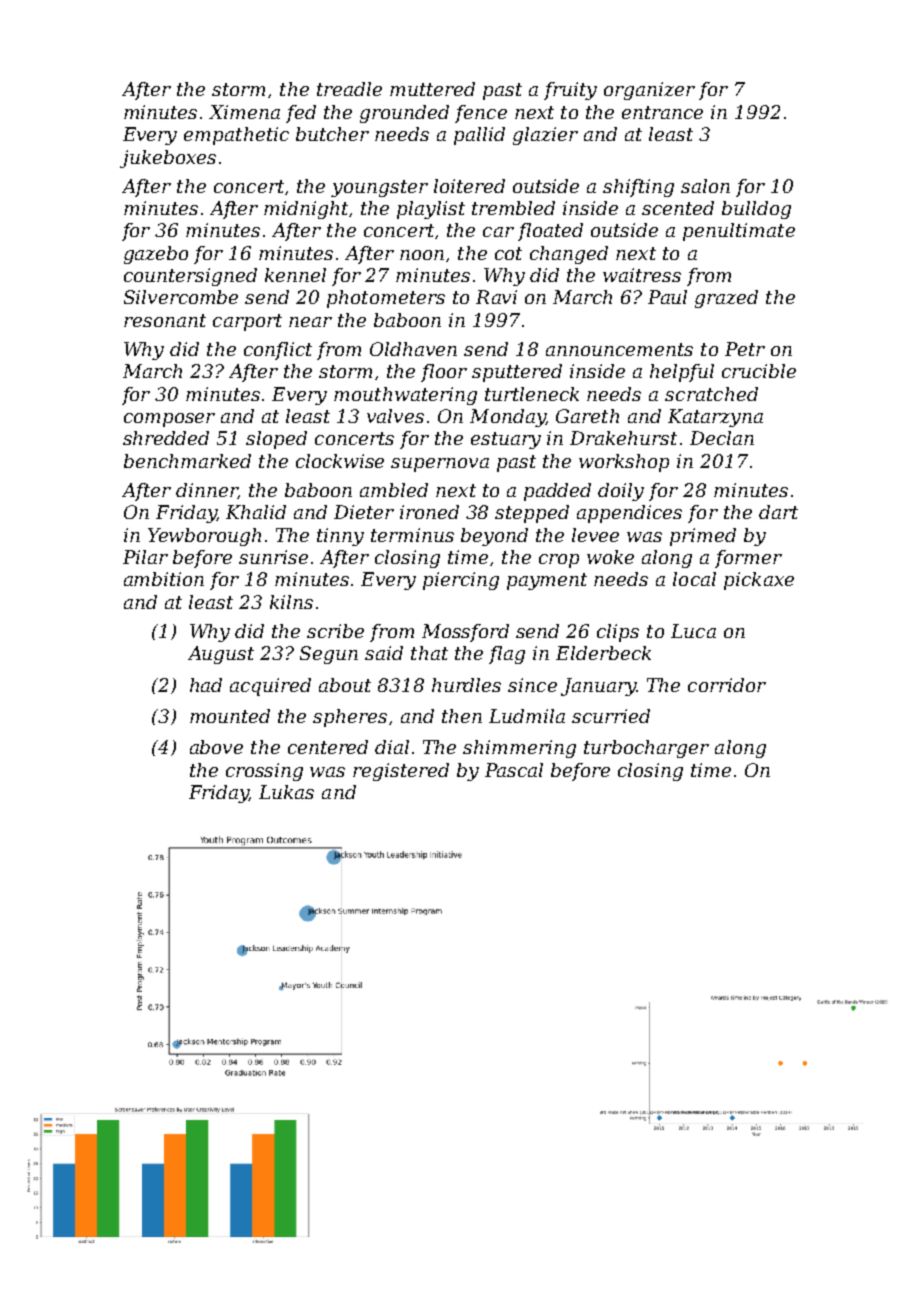  I want to click on kilns, so click(291, 602).
